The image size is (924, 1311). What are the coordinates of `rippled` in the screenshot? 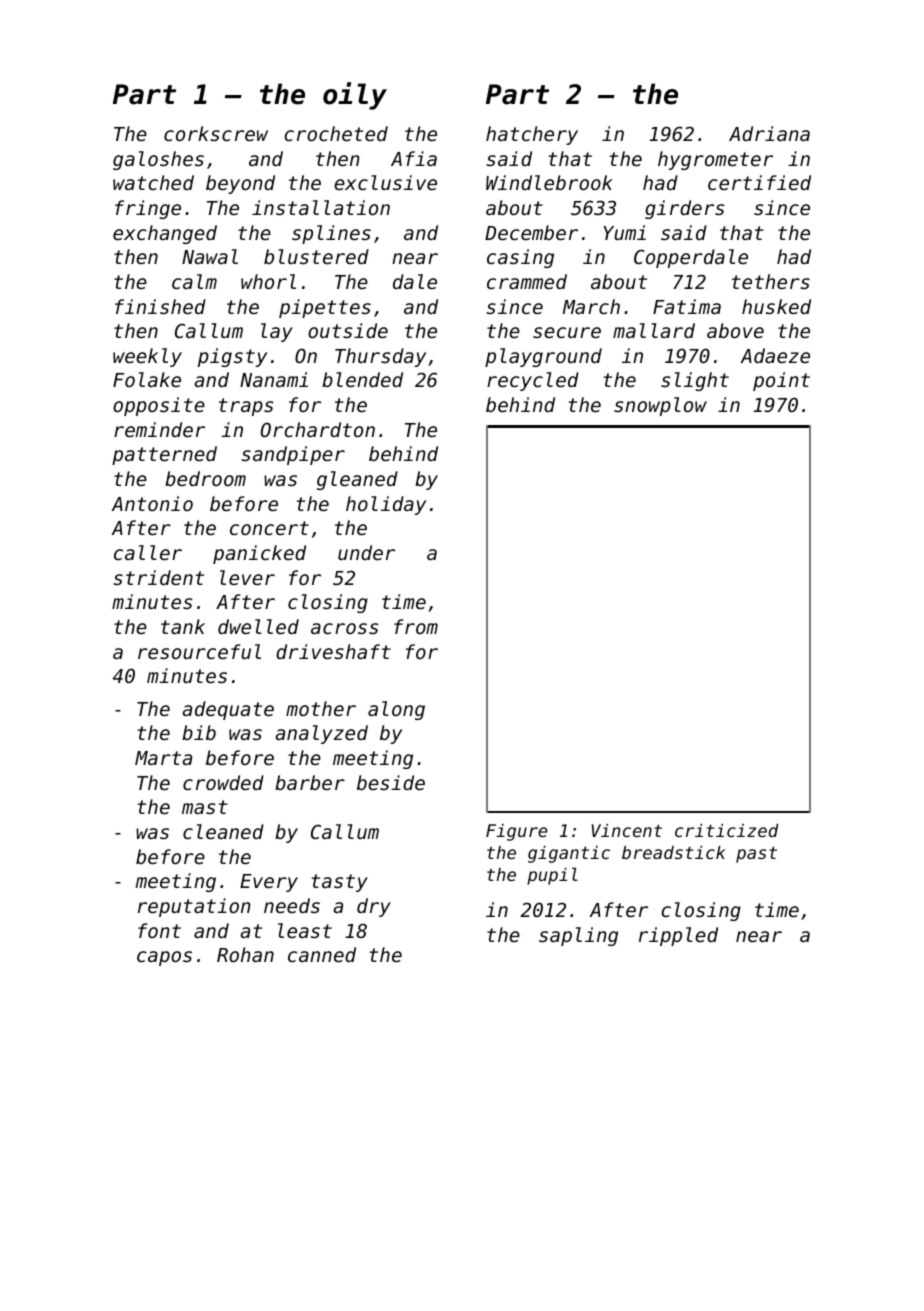 It's located at (678, 936).
